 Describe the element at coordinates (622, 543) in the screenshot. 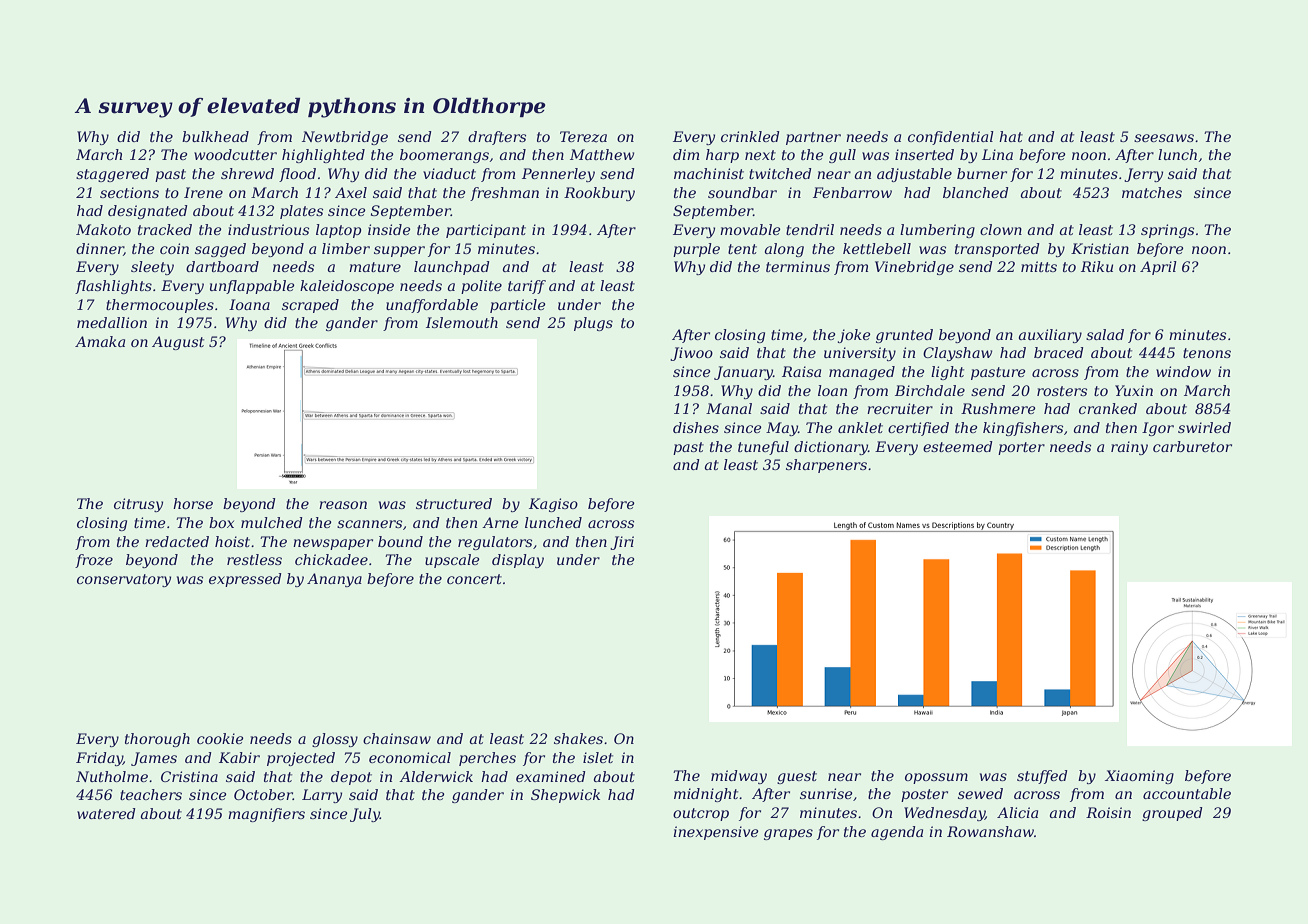

I see `Jiri` at that location.
